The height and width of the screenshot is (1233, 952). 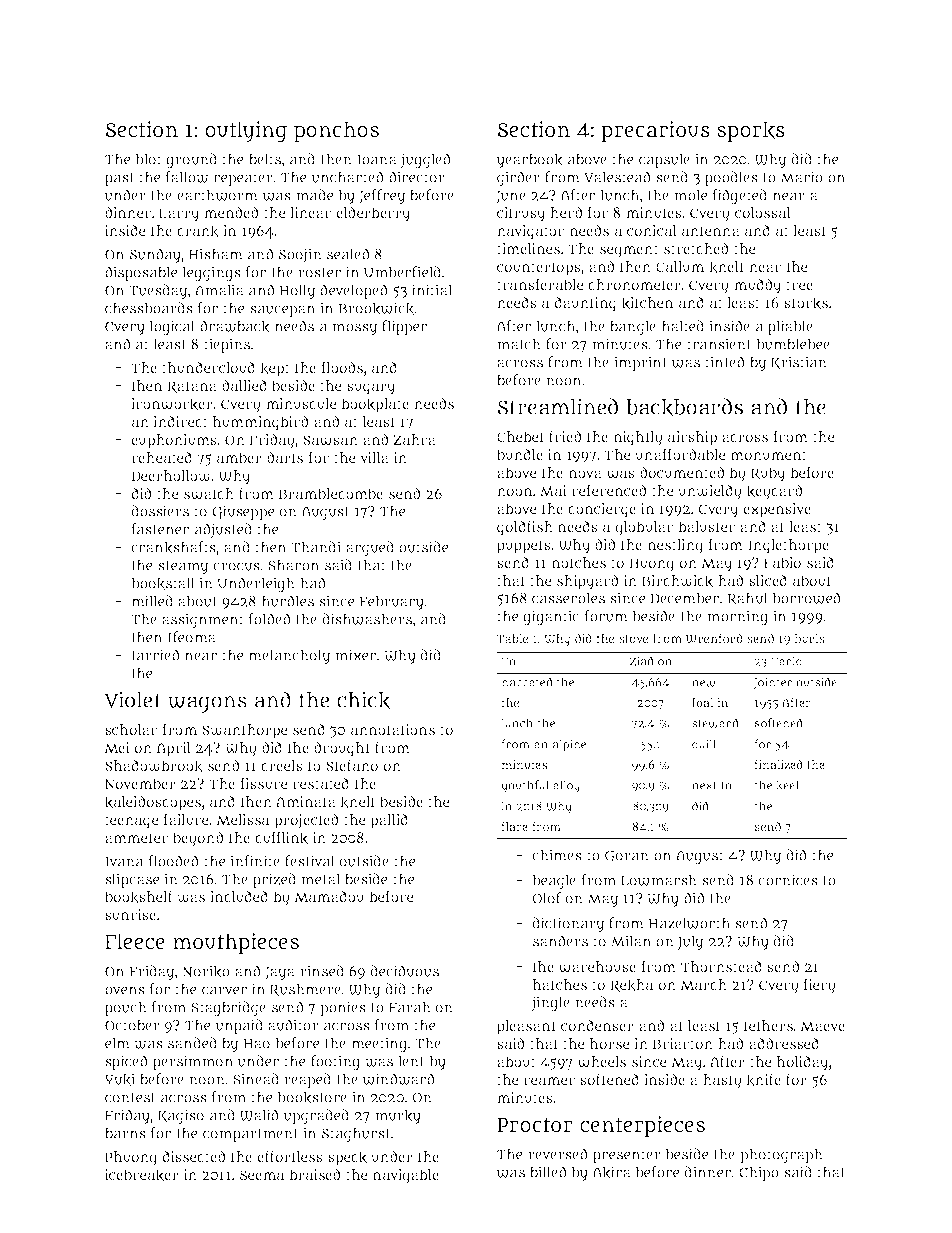 I want to click on fried, so click(x=565, y=436).
